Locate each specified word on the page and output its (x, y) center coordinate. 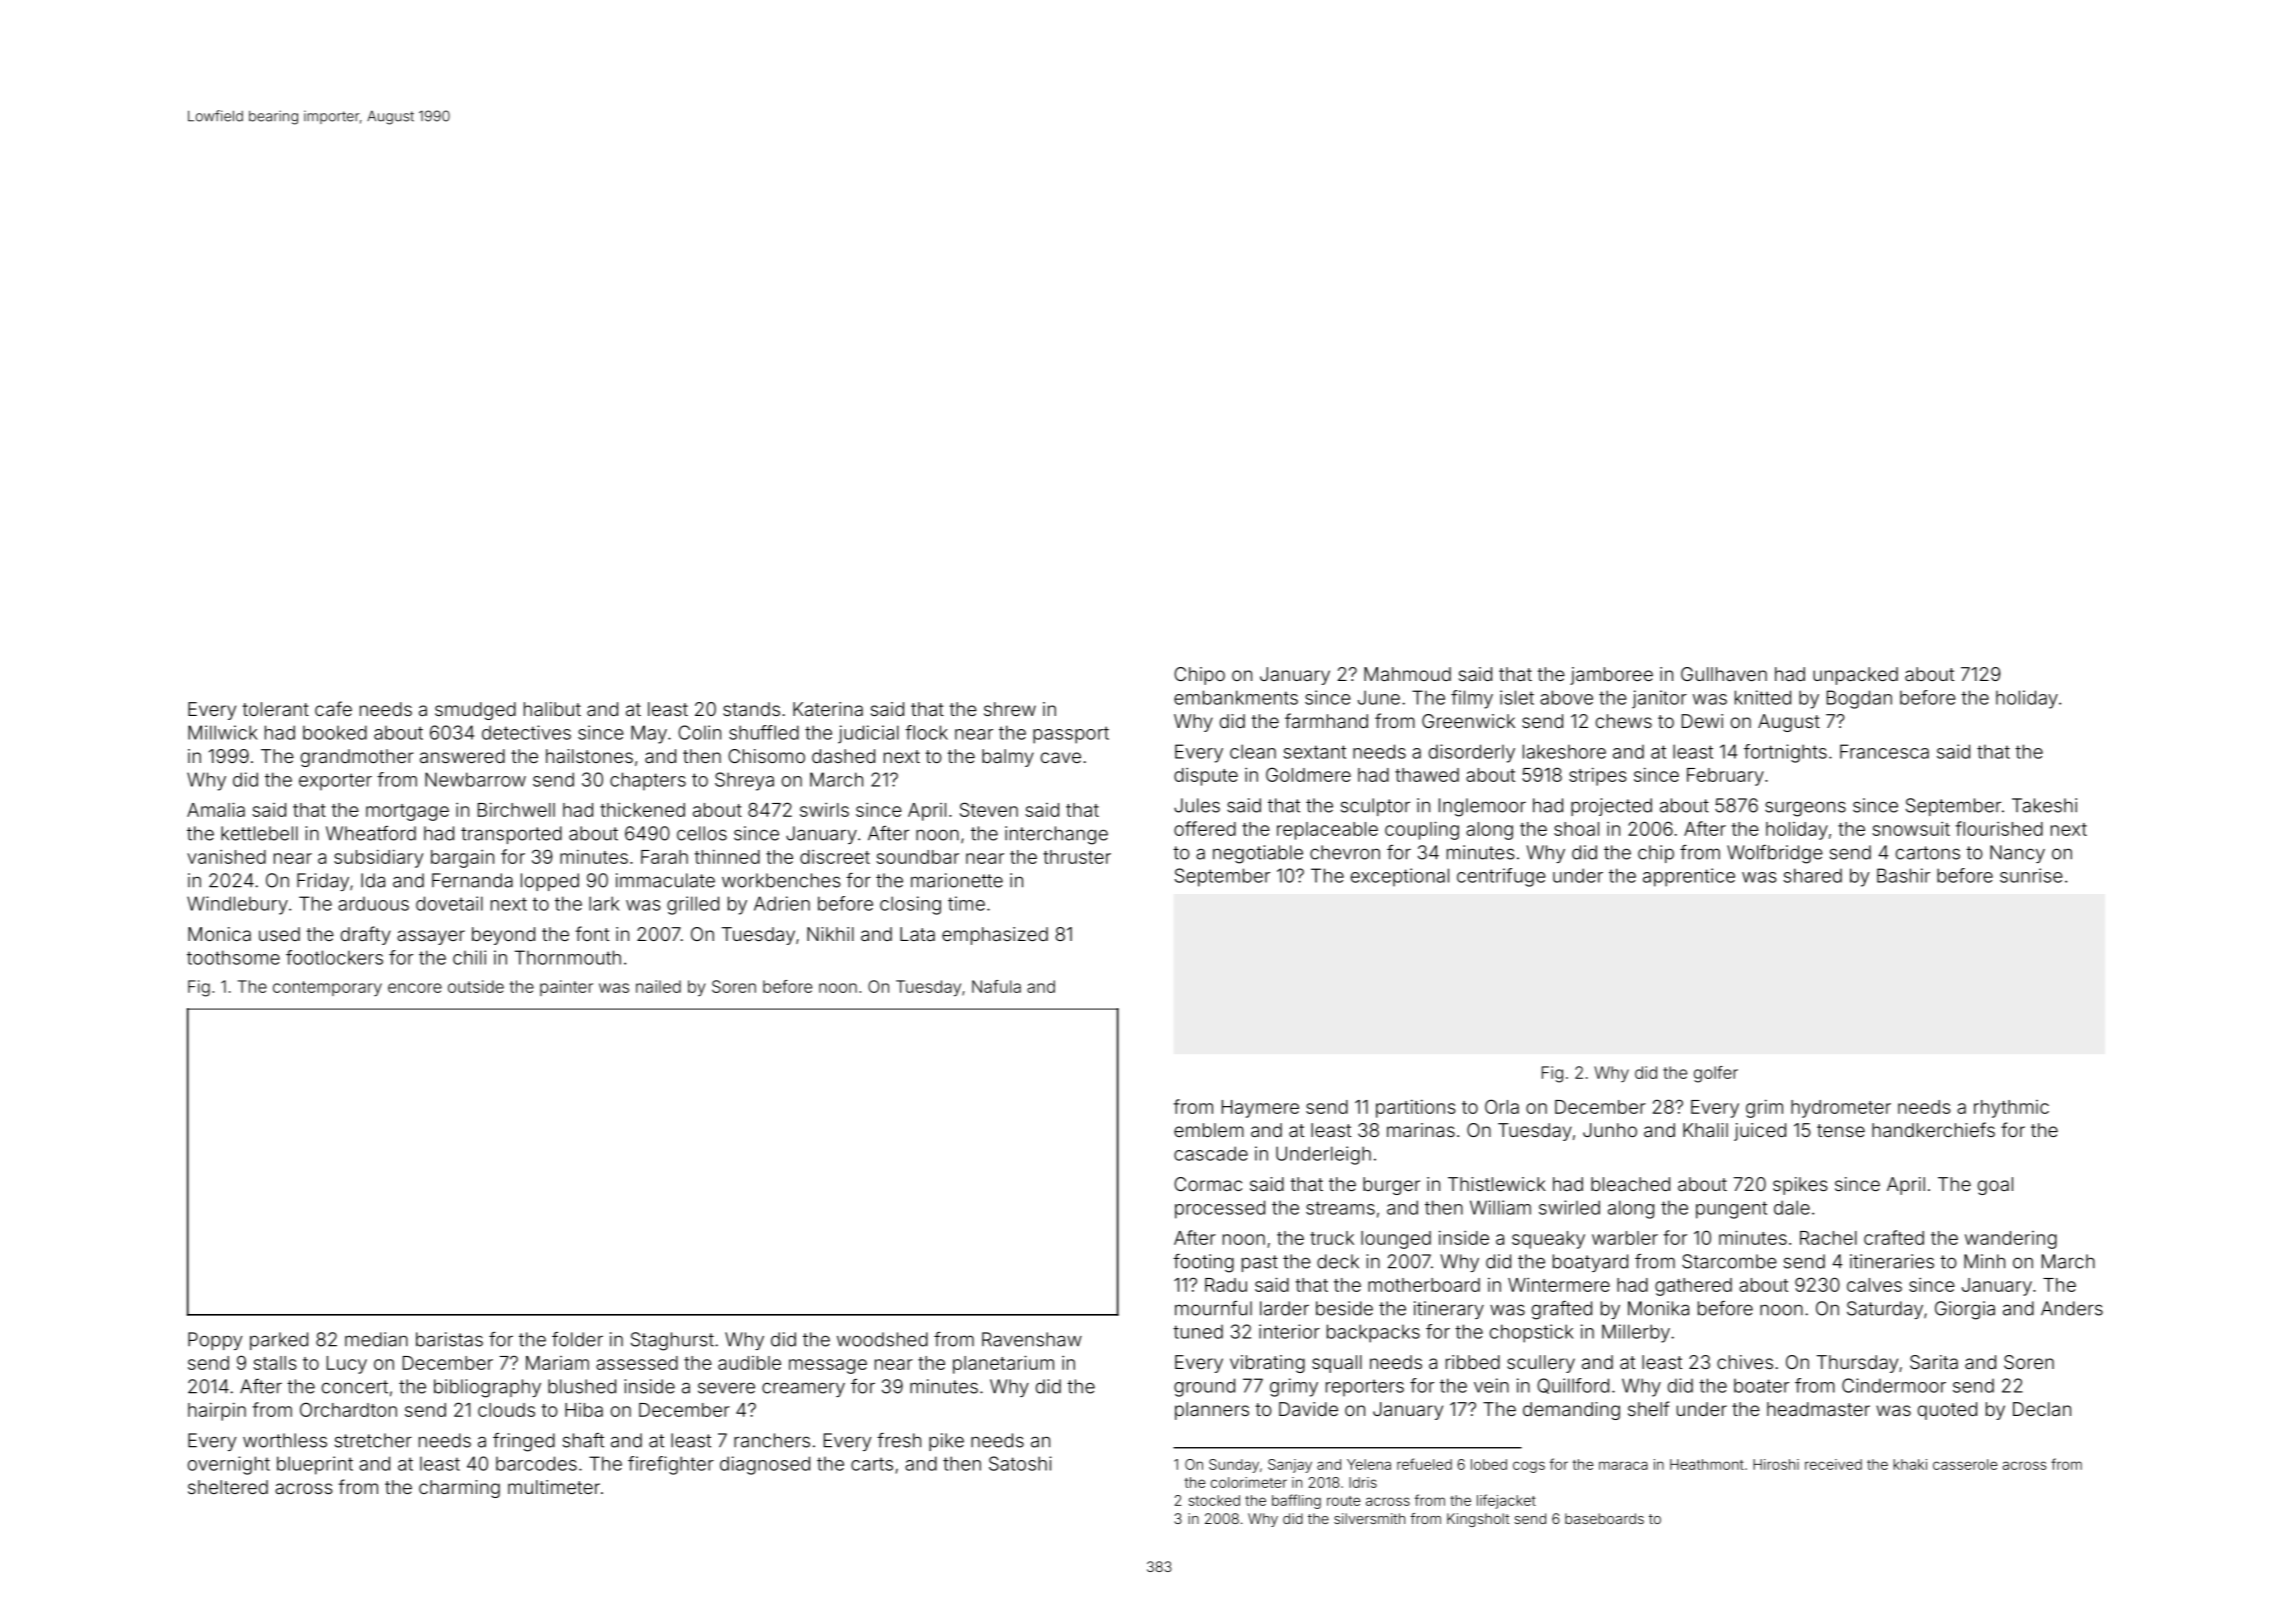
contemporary (327, 988)
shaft (583, 1440)
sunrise (2031, 875)
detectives (526, 732)
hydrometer (1841, 1109)
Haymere (1260, 1109)
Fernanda (472, 880)
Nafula (996, 986)
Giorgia (1965, 1310)
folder (577, 1339)
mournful (1213, 1308)
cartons (1928, 853)
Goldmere (1308, 774)
